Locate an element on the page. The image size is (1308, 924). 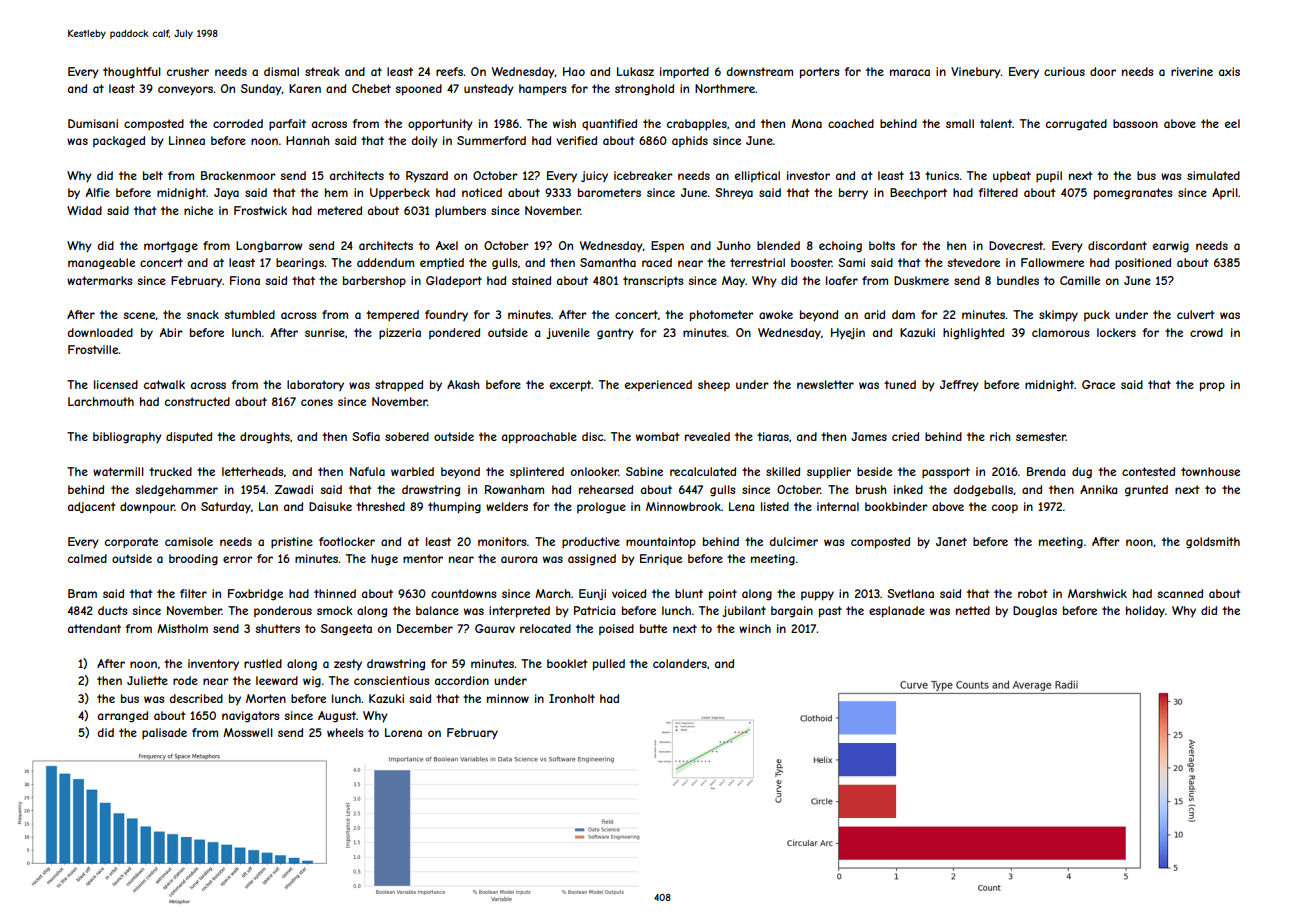
watermarks is located at coordinates (99, 280).
